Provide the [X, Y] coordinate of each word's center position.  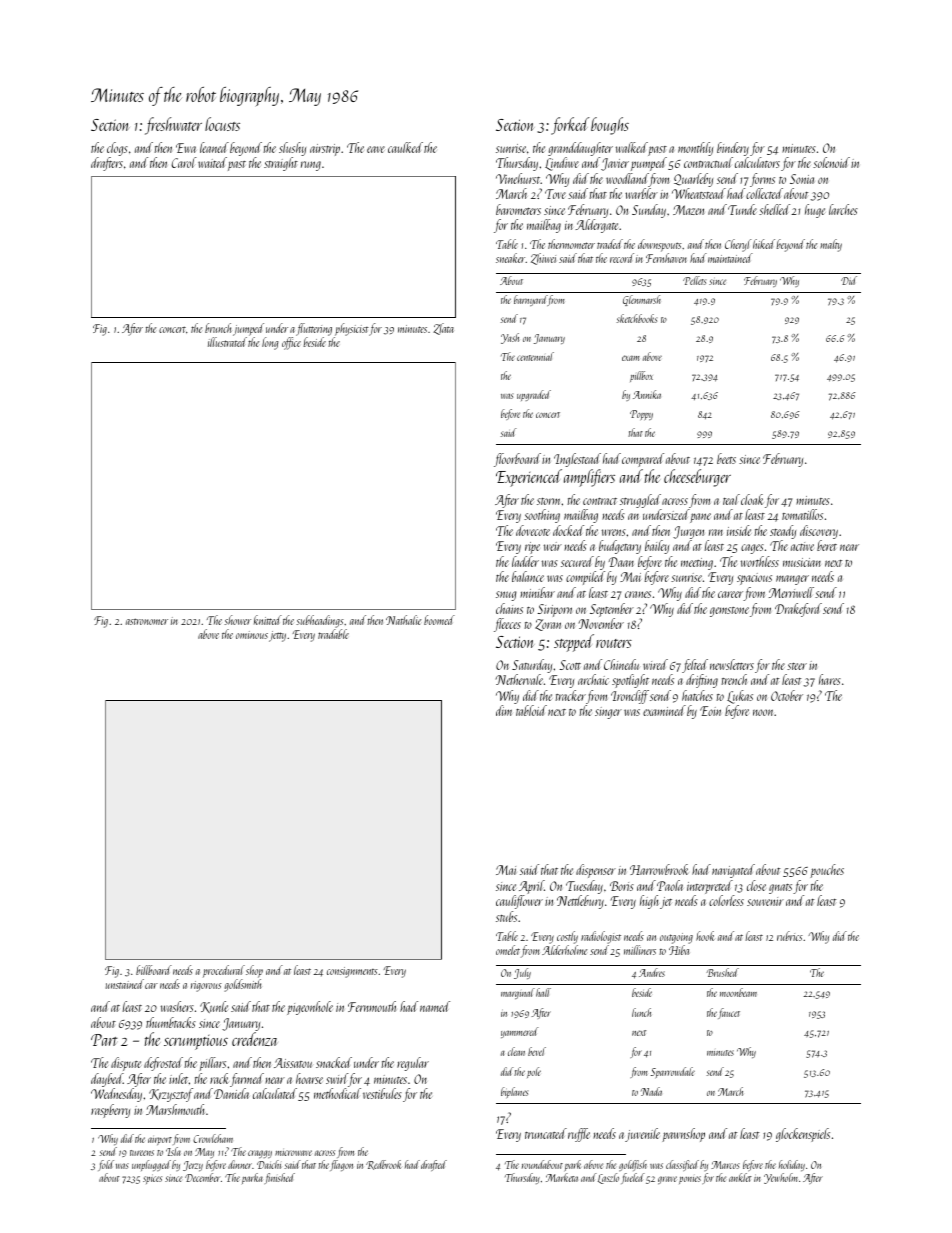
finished [280, 1178]
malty [831, 245]
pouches [827, 871]
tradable [333, 634]
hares [830, 679]
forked [570, 126]
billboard [154, 970]
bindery [733, 149]
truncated [546, 1133]
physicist [352, 329]
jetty [277, 636]
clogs [117, 149]
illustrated [227, 342]
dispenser [596, 871]
